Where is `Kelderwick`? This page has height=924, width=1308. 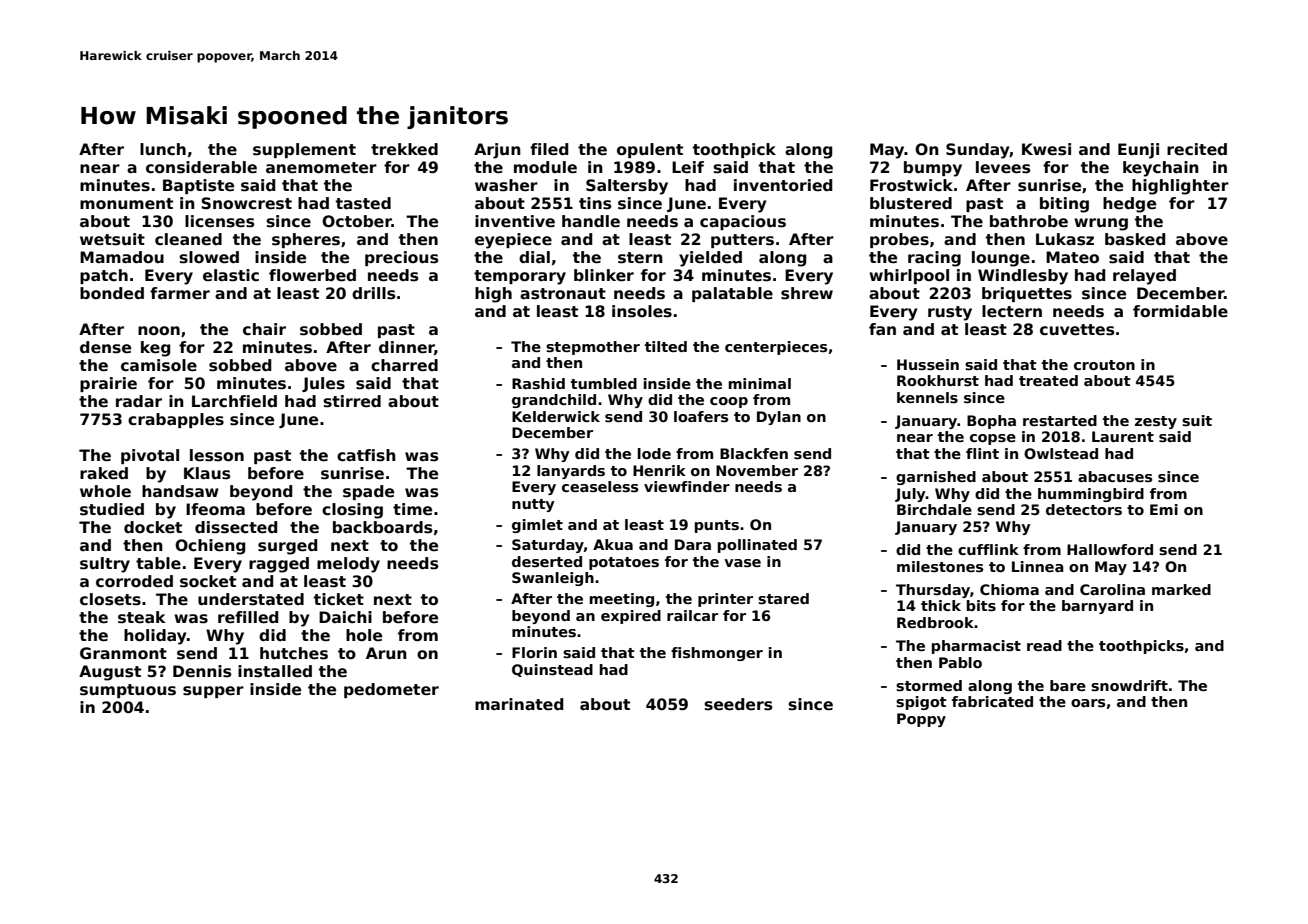 Kelderwick is located at coordinates (556, 416).
